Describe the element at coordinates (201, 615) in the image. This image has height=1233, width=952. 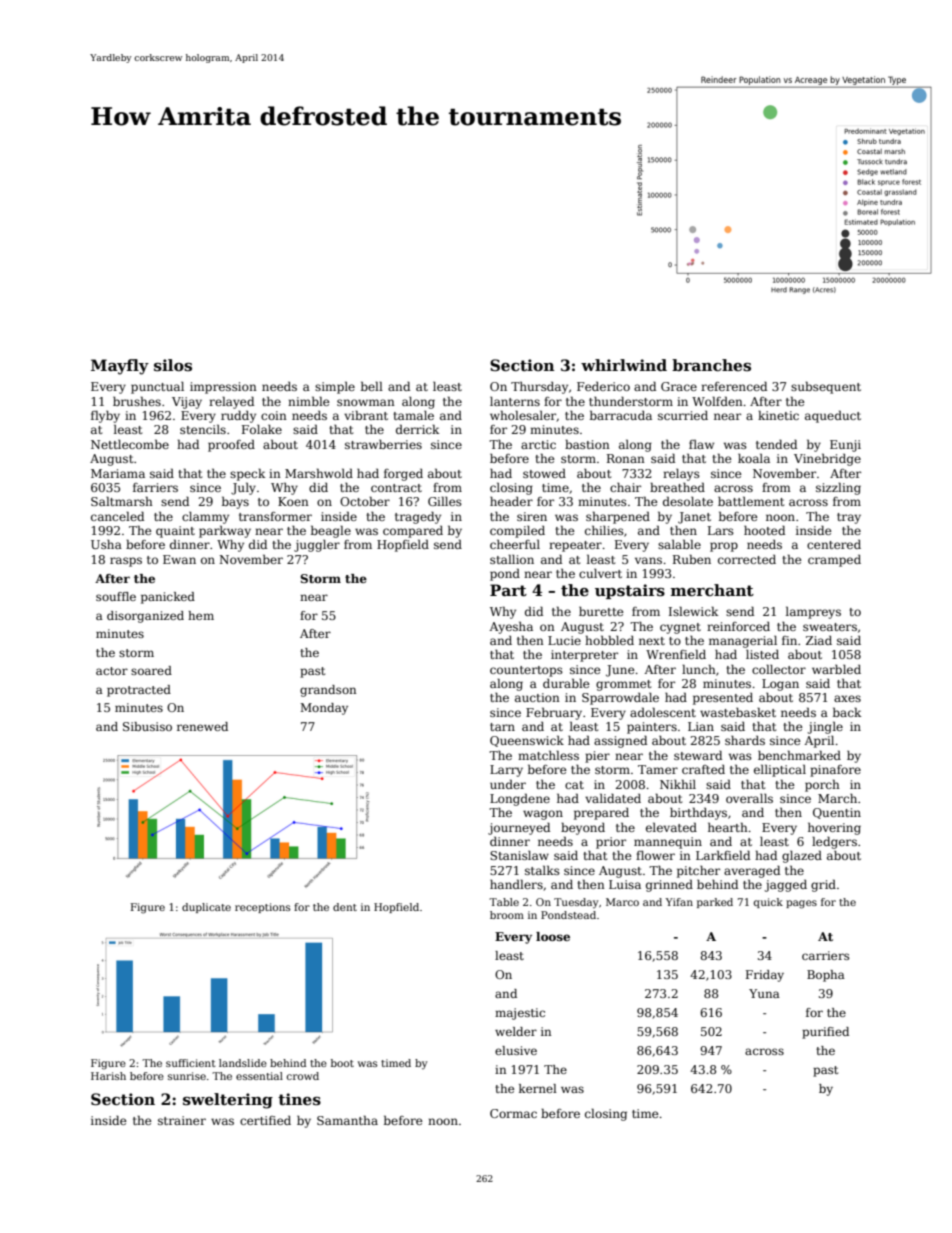
I see `hem` at that location.
